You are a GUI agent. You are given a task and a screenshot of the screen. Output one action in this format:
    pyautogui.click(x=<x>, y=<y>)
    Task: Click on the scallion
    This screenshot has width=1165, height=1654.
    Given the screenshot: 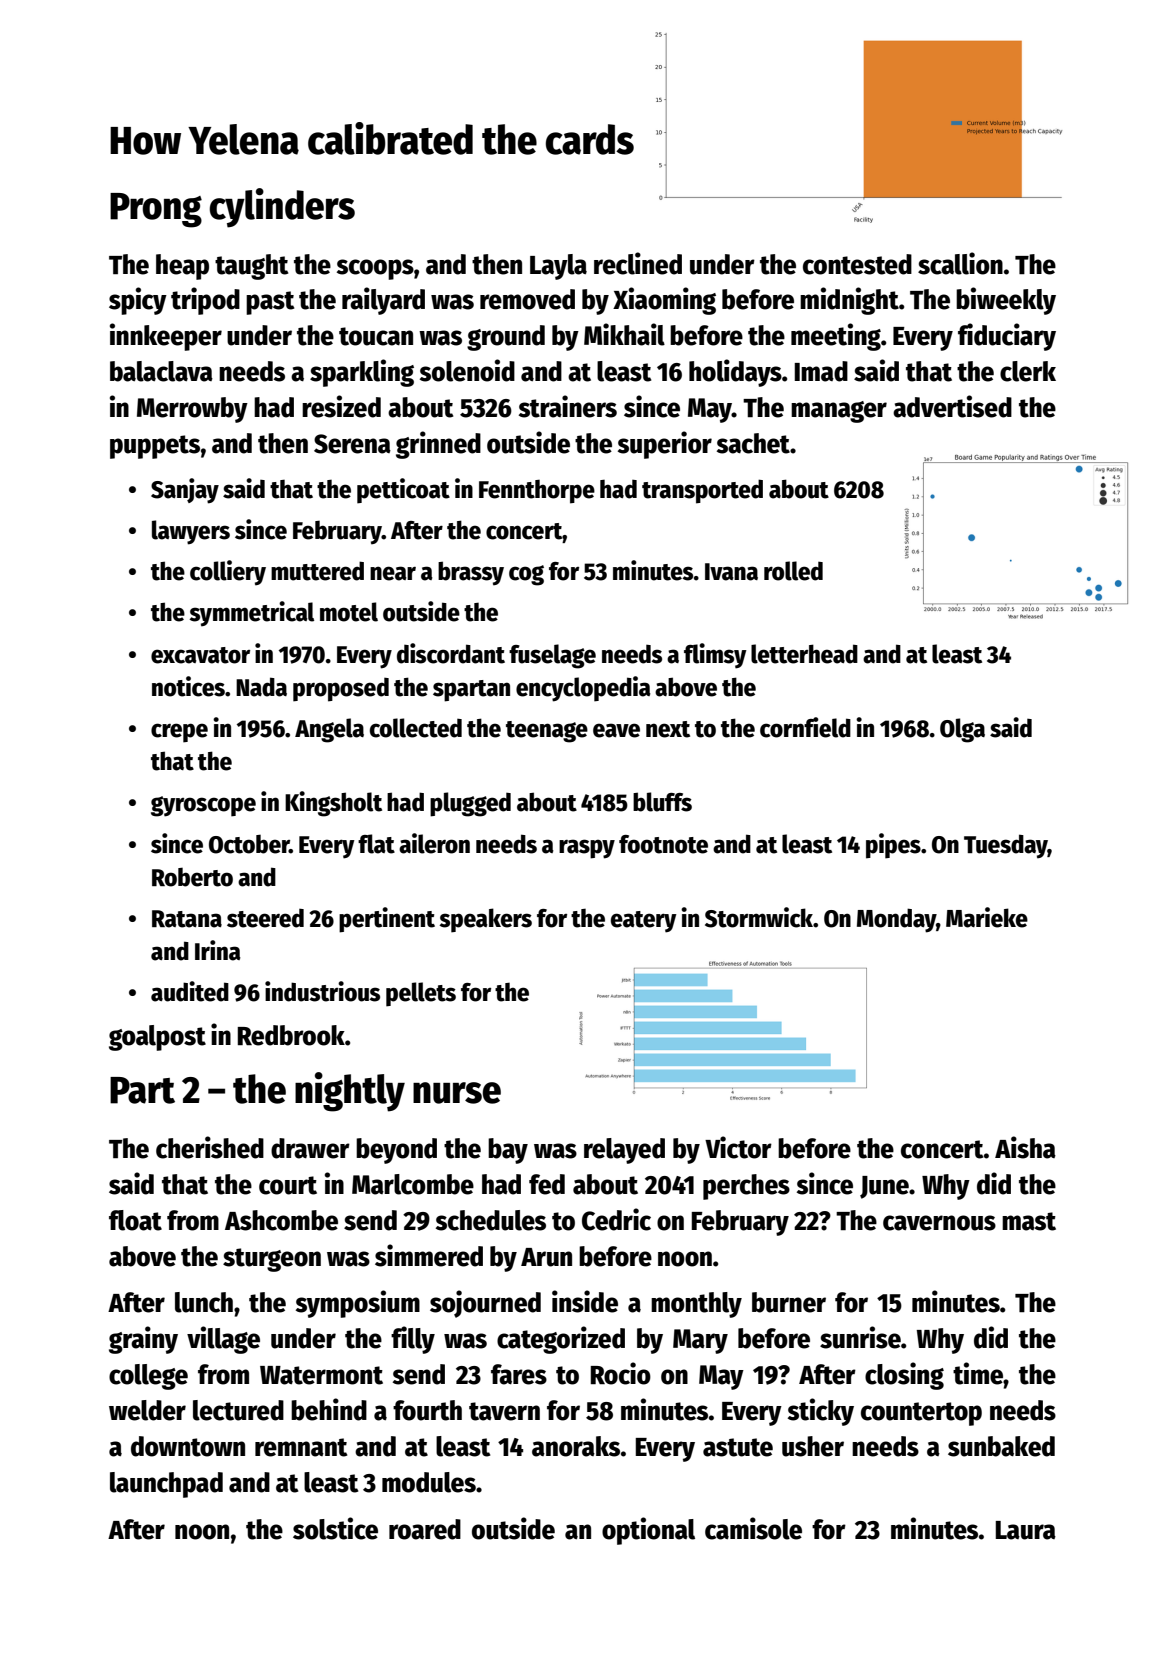 What is the action you would take?
    pyautogui.click(x=960, y=263)
